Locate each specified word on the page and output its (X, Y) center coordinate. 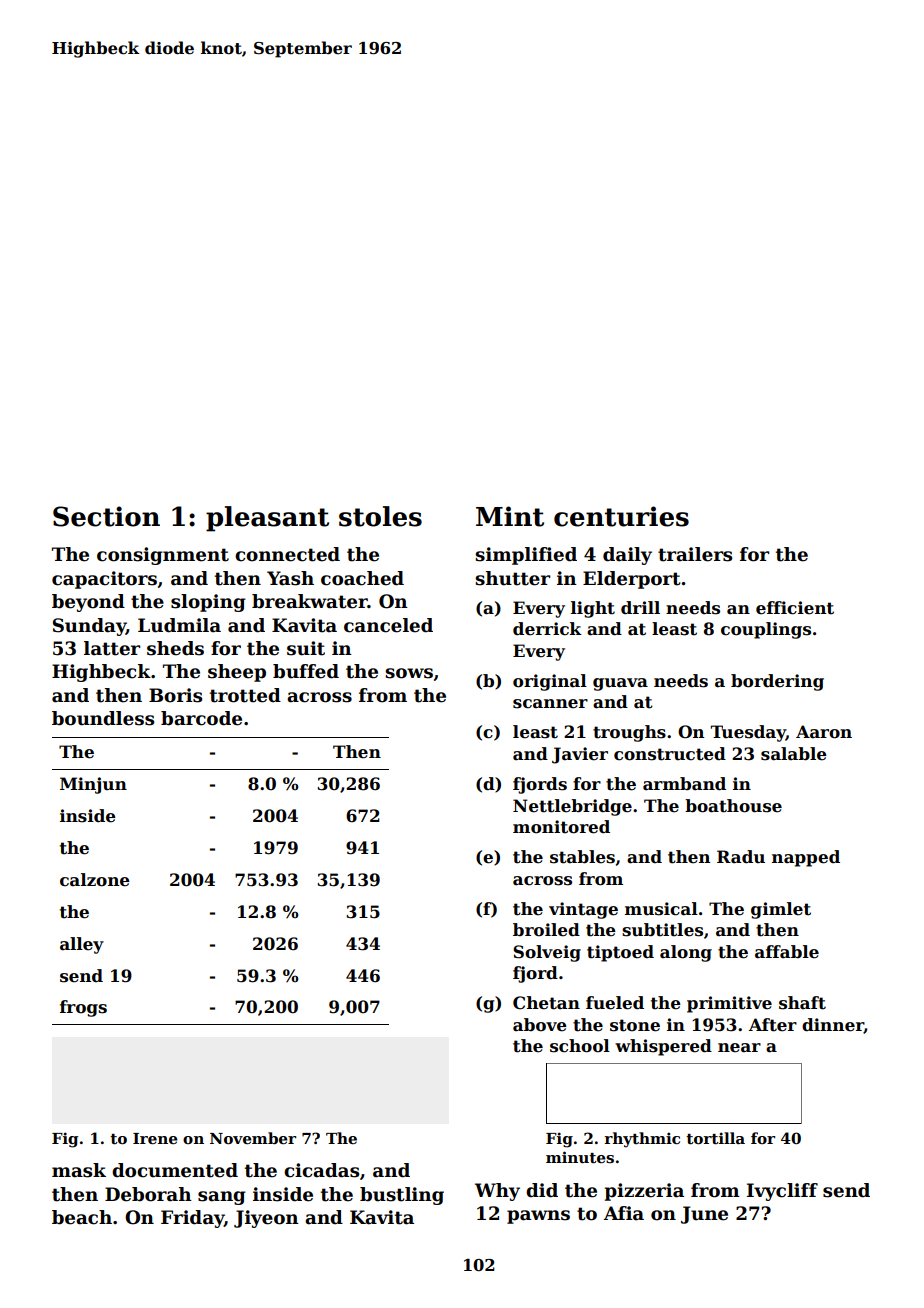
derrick (547, 629)
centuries (621, 516)
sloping (208, 603)
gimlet (781, 910)
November (253, 1138)
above (540, 1025)
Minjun (93, 785)
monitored (561, 827)
